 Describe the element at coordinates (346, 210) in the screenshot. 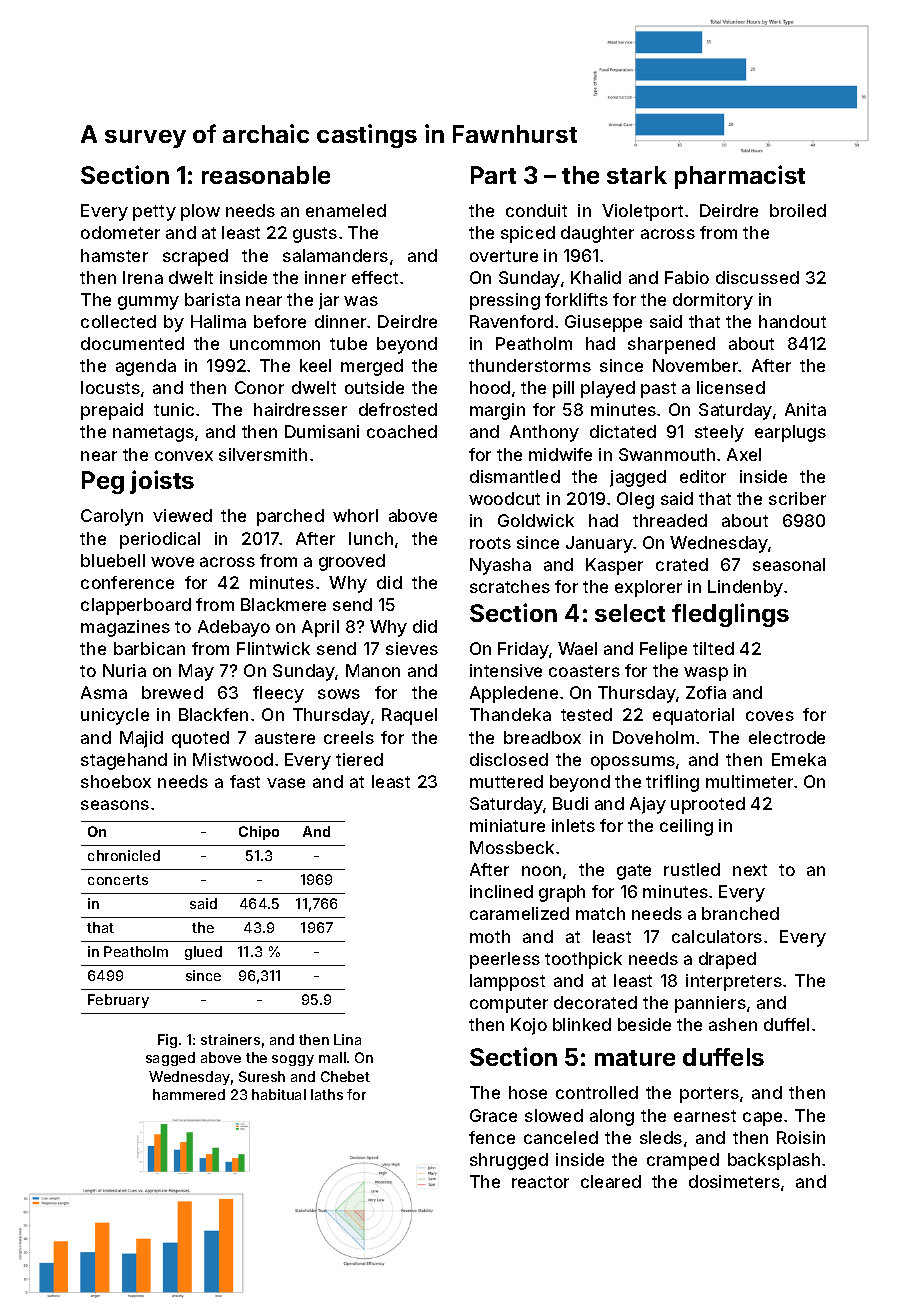

I see `enameled` at that location.
